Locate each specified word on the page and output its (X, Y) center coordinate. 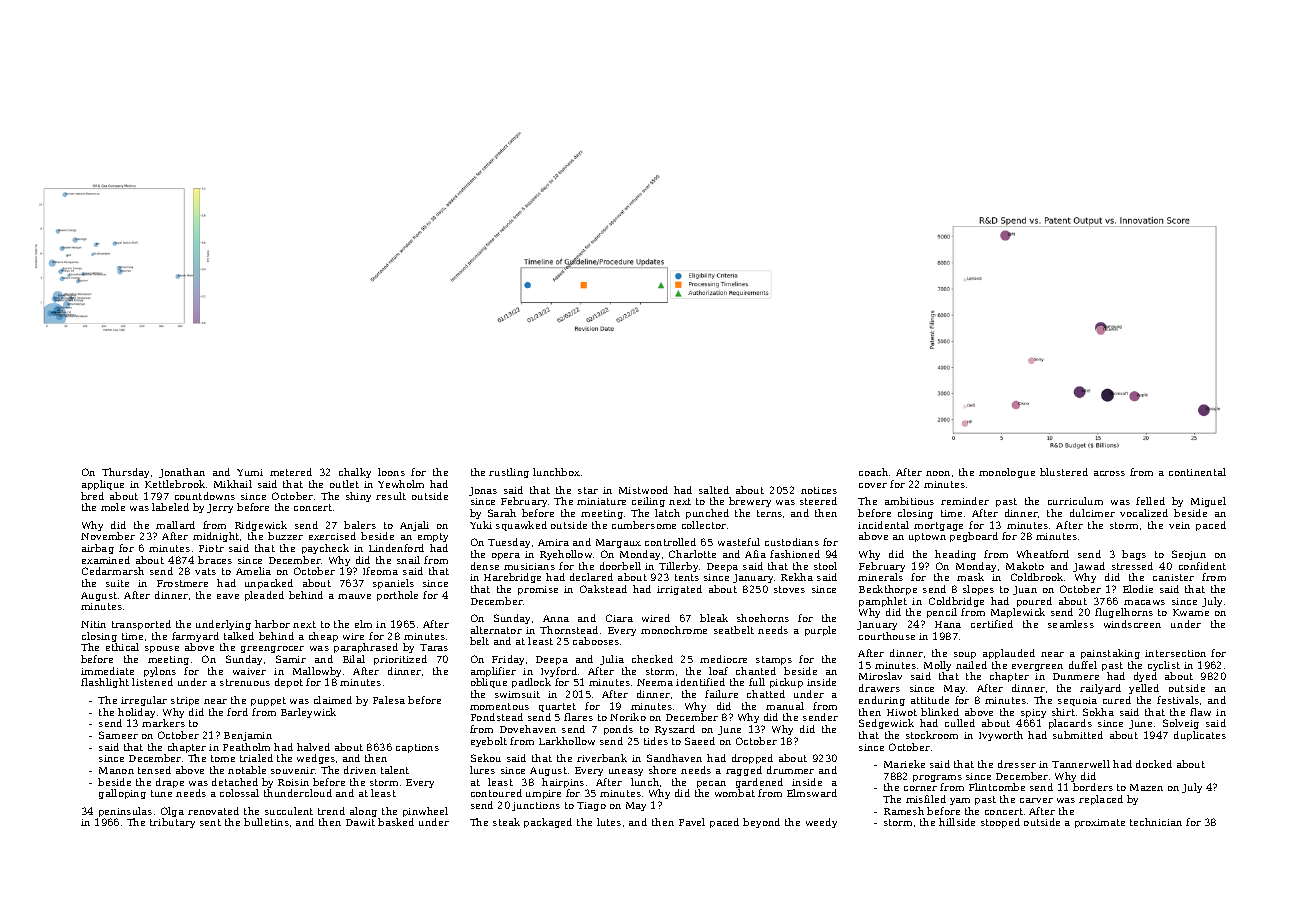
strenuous (245, 682)
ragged (744, 771)
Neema (655, 682)
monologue (1007, 473)
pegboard (974, 537)
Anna (556, 618)
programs (937, 778)
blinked (940, 712)
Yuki (481, 525)
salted (714, 490)
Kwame (1191, 612)
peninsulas (125, 812)
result (391, 496)
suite (117, 583)
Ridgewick (261, 526)
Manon (116, 770)
